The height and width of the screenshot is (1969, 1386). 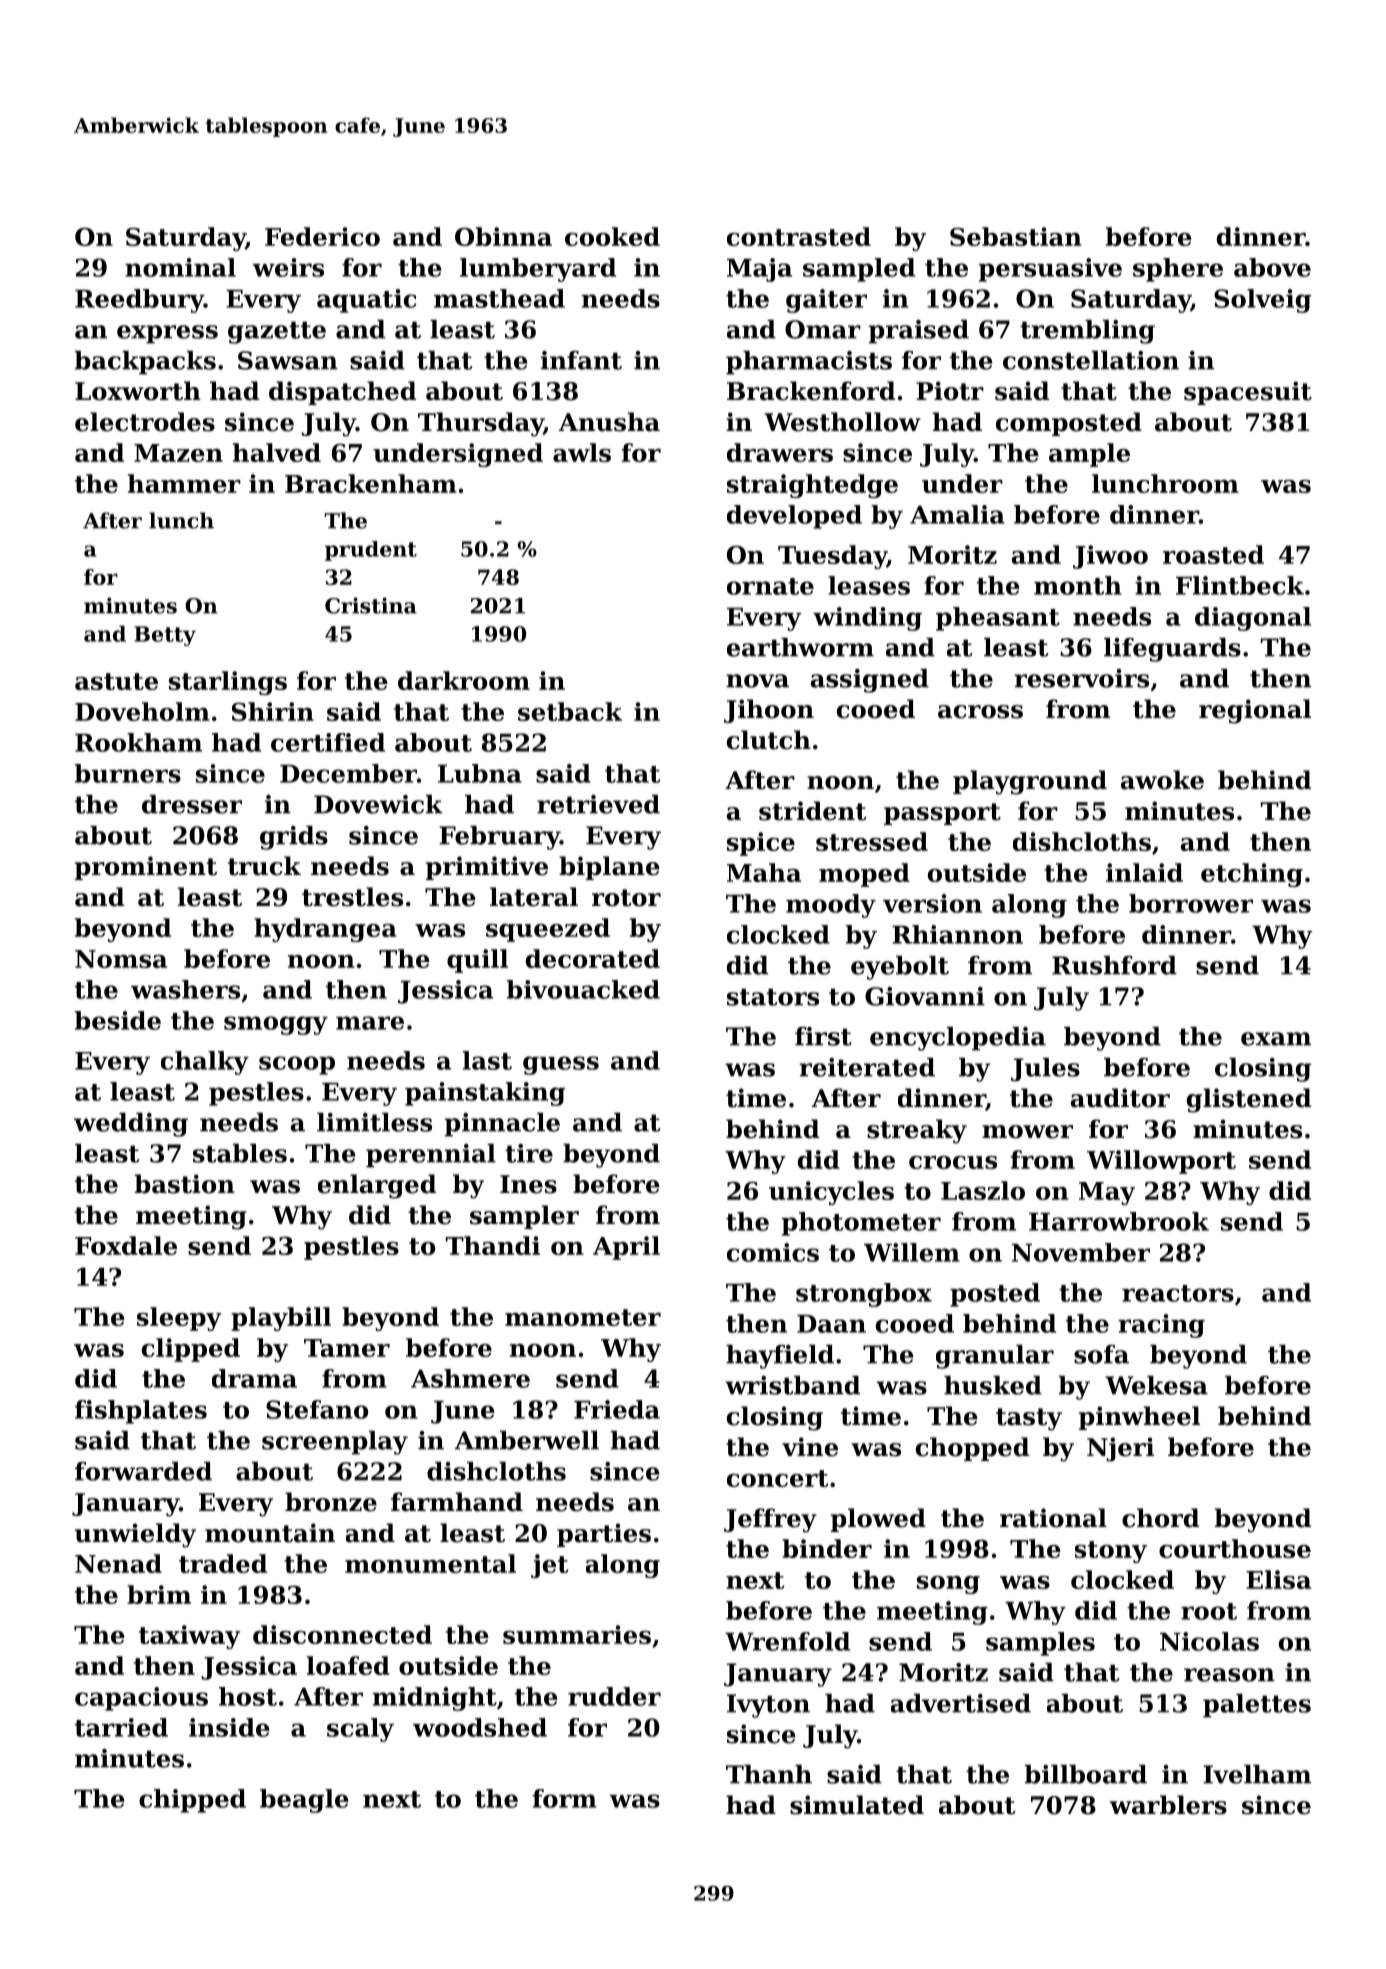 I want to click on Jiwoo, so click(x=1110, y=557).
